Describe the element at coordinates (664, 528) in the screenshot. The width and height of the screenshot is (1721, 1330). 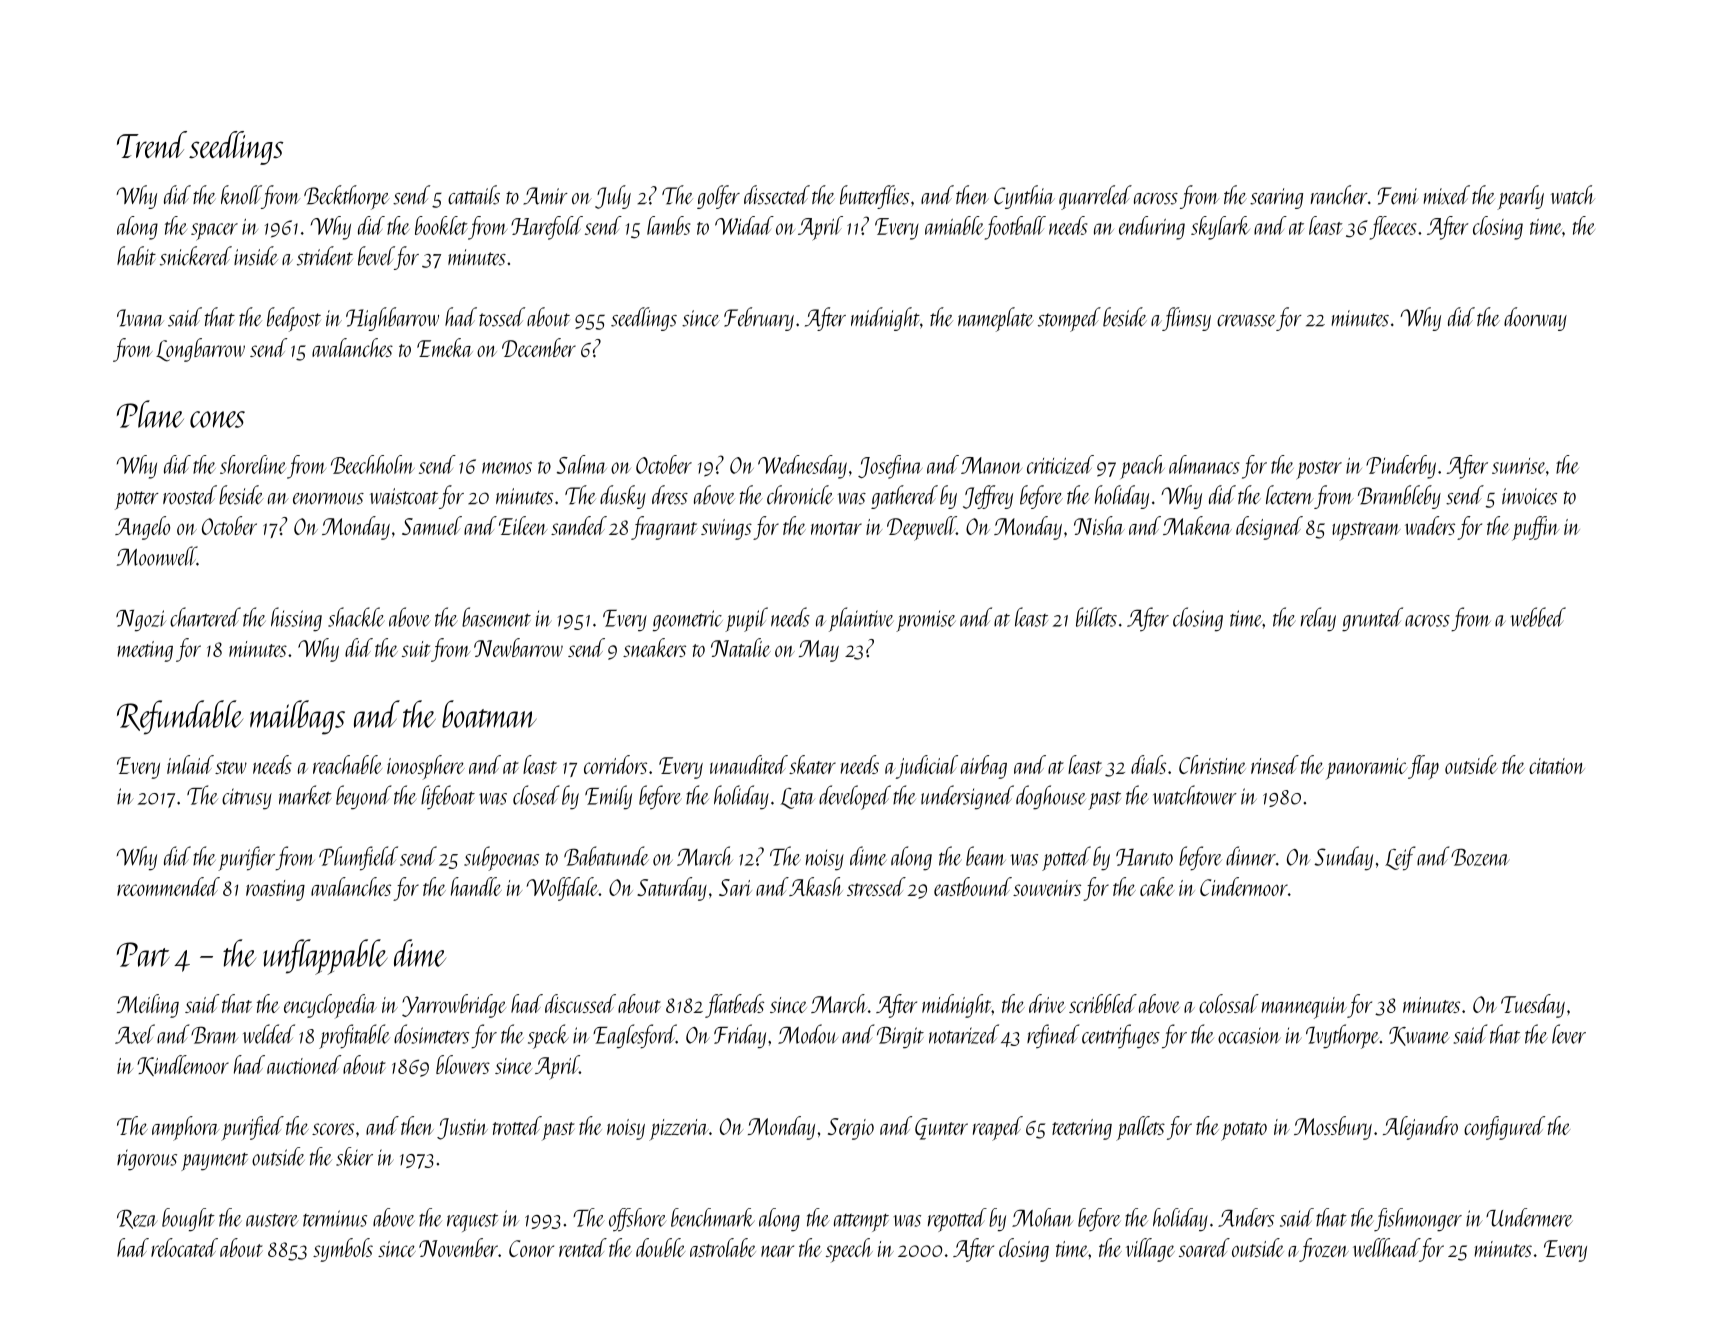
I see `fragrant` at that location.
